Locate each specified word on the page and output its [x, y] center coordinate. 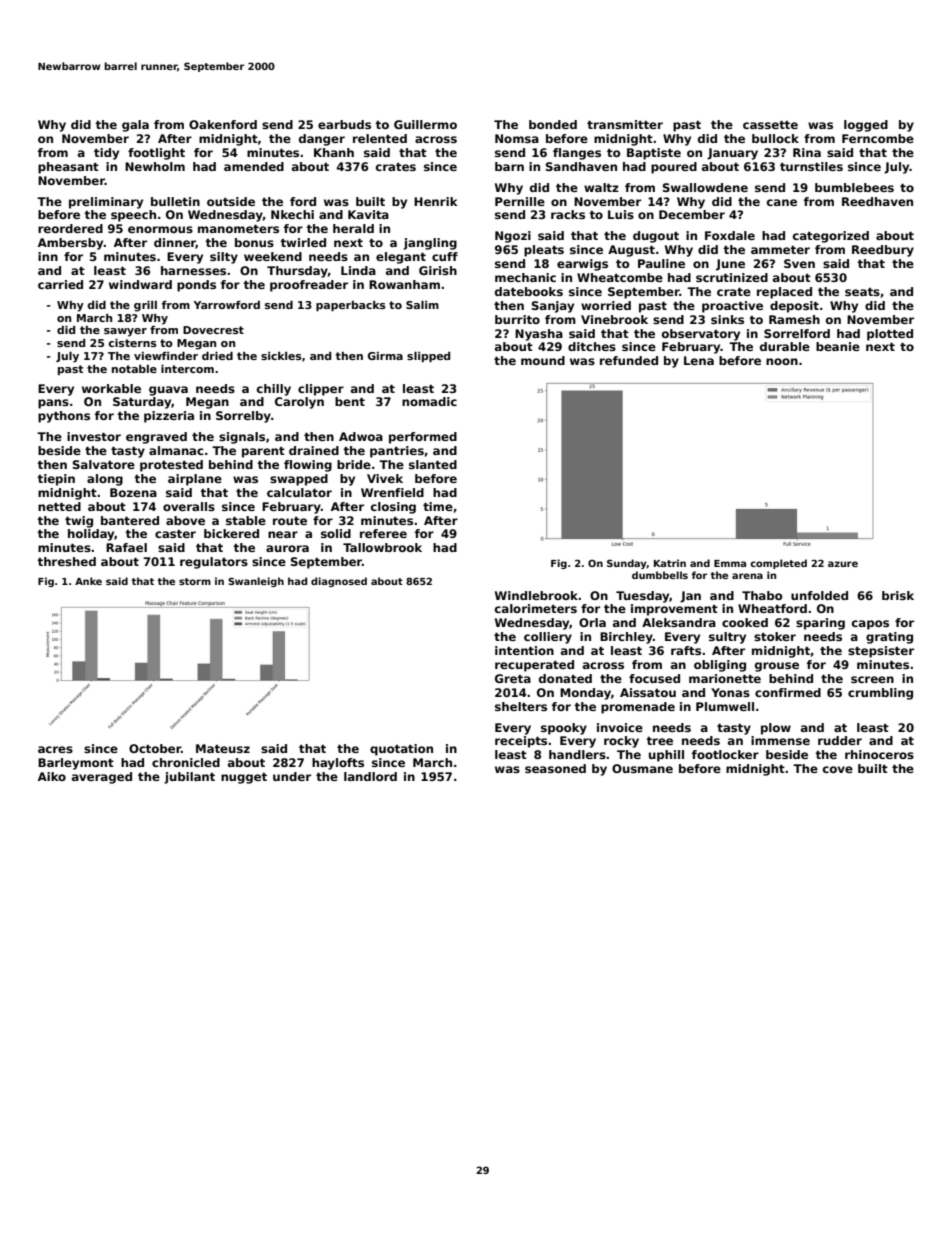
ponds [196, 286]
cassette [770, 125]
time [438, 506]
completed [778, 564]
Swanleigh [256, 582]
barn [509, 166]
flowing [308, 466]
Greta [513, 678]
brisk [898, 595]
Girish [438, 270]
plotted [890, 335]
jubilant [189, 778]
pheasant [68, 168]
